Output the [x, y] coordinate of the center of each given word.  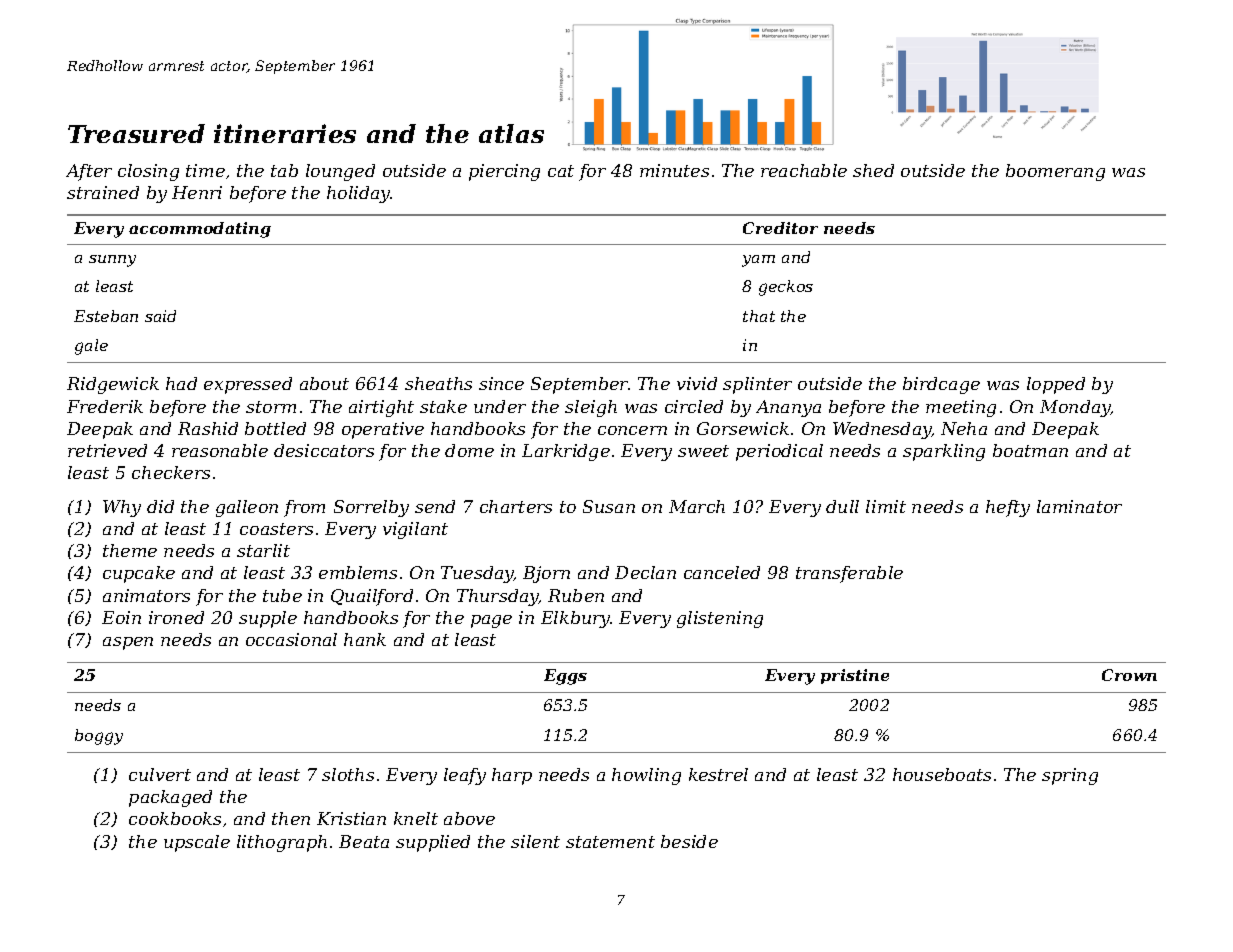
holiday [358, 194]
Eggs [565, 677]
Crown [1129, 675]
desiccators [324, 450]
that [759, 316]
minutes [674, 170]
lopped [1056, 385]
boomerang [1055, 172]
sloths [348, 774]
